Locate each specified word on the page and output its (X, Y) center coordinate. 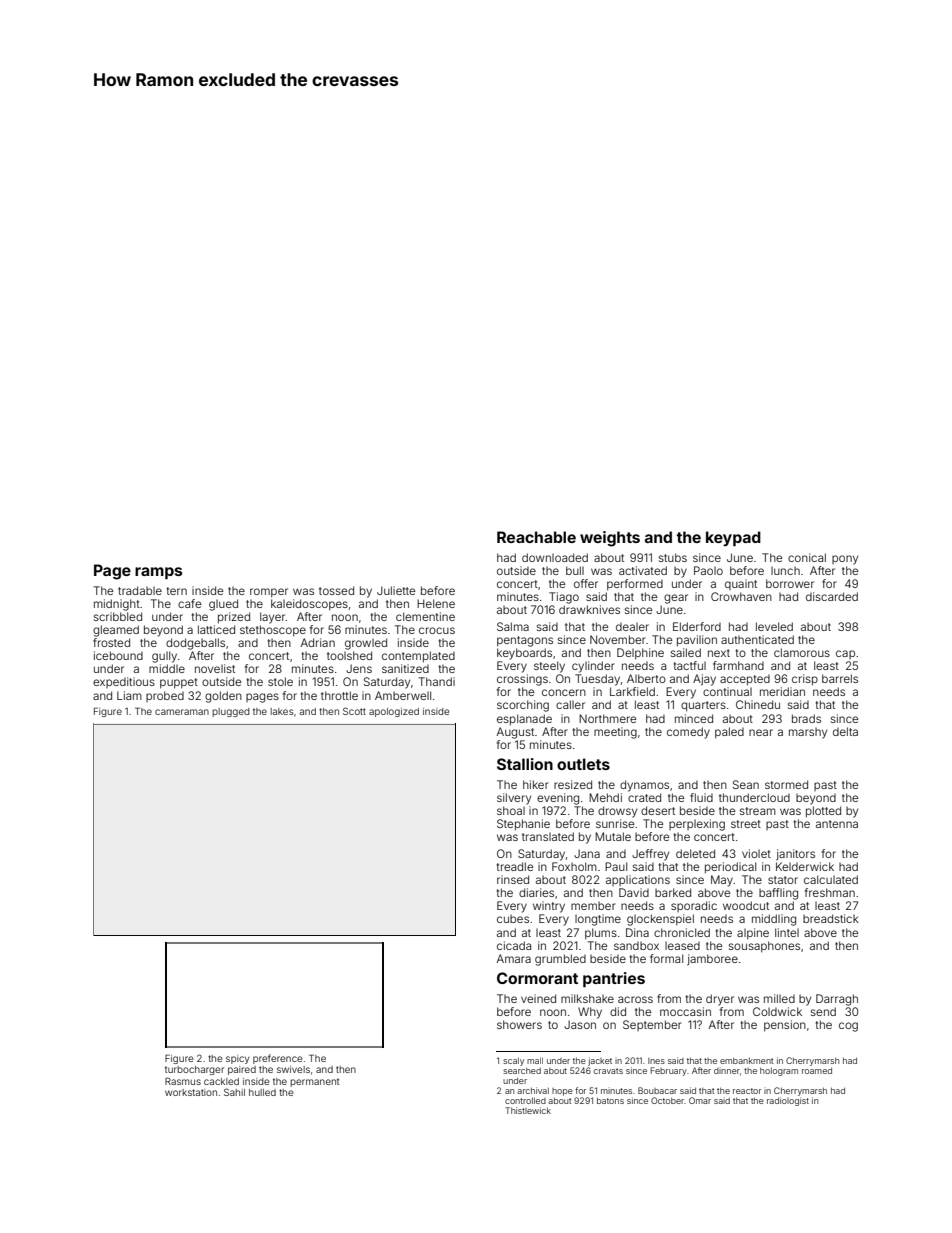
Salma (513, 626)
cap (845, 654)
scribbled (118, 616)
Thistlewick (528, 1110)
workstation (191, 1092)
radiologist (788, 1101)
